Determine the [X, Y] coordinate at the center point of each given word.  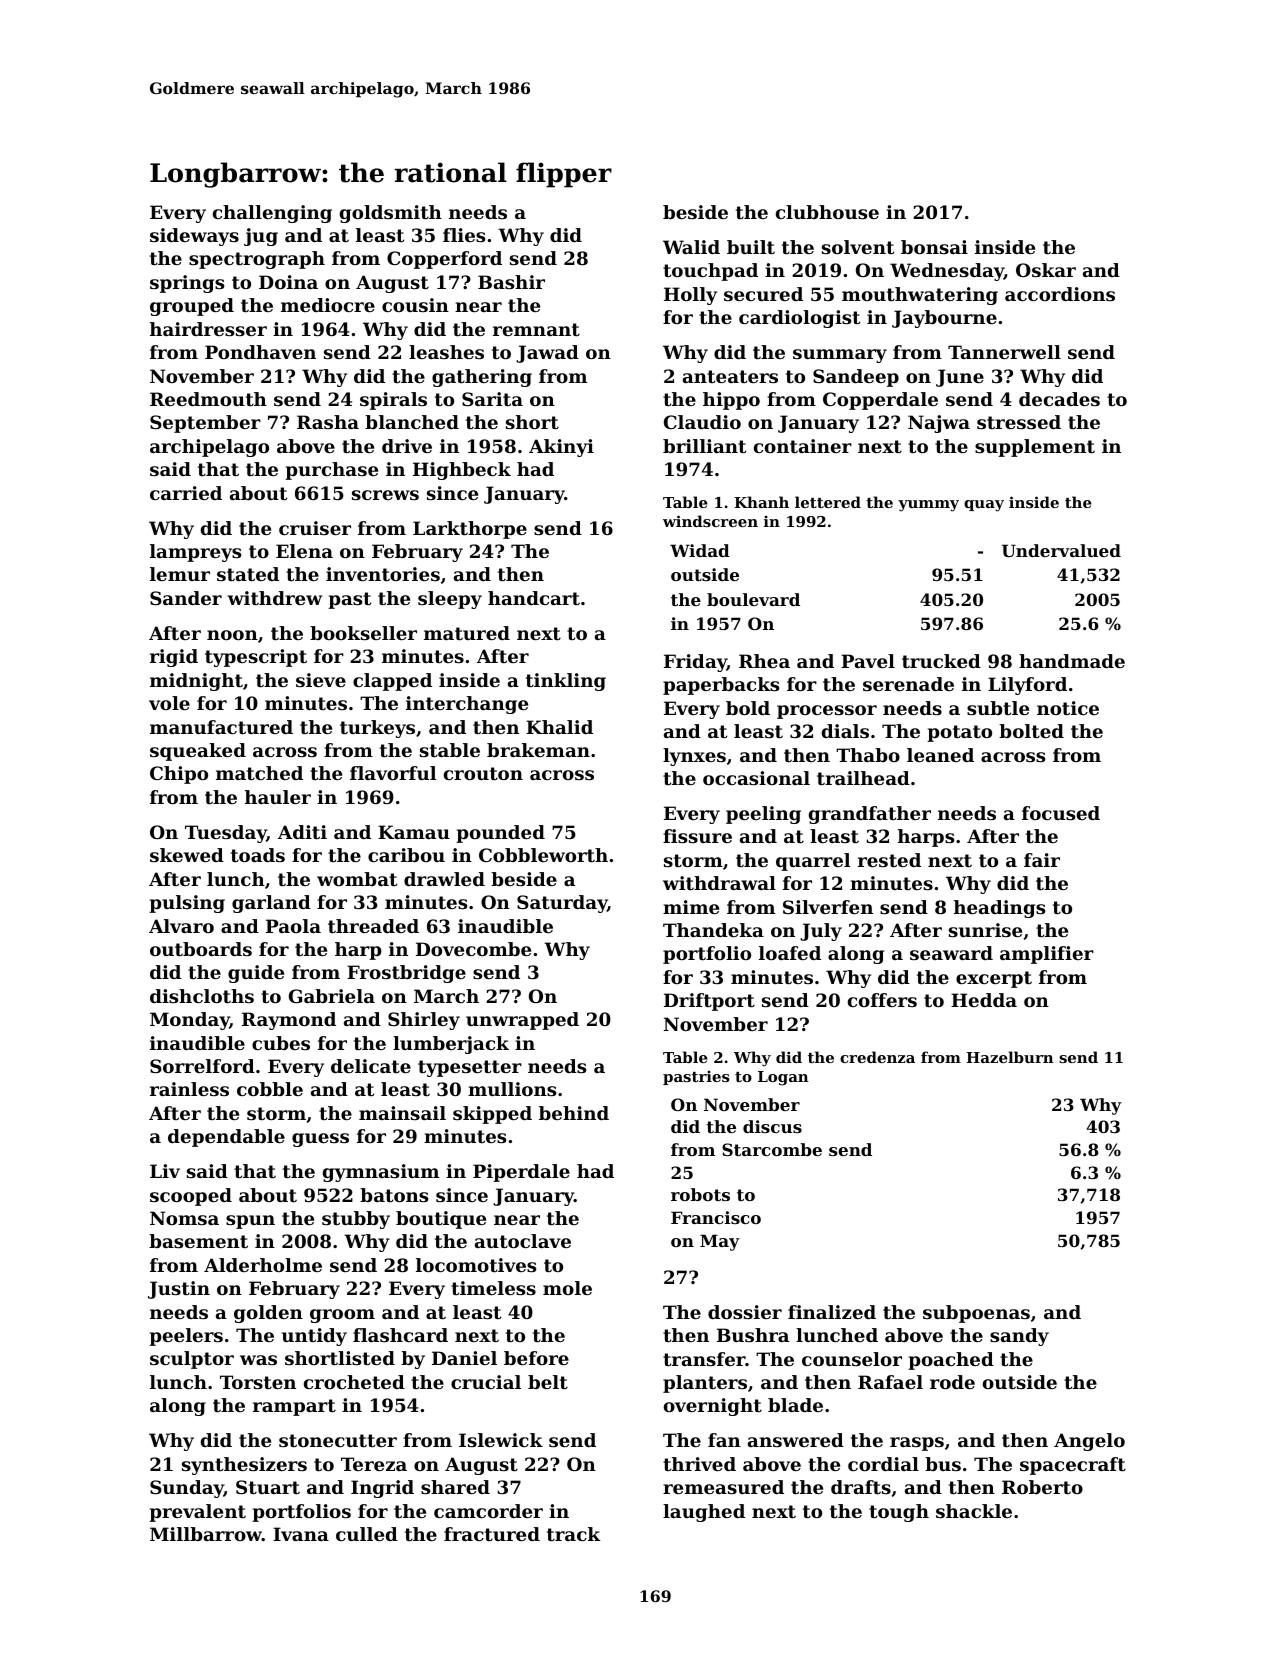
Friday [695, 663]
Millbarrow [206, 1534]
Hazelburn [1010, 1057]
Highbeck [462, 471]
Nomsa [184, 1218]
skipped [492, 1115]
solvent [858, 247]
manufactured [221, 727]
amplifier [1047, 955]
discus [772, 1126]
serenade [908, 684]
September [205, 424]
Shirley [424, 1021]
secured [763, 294]
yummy [928, 506]
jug [261, 237]
